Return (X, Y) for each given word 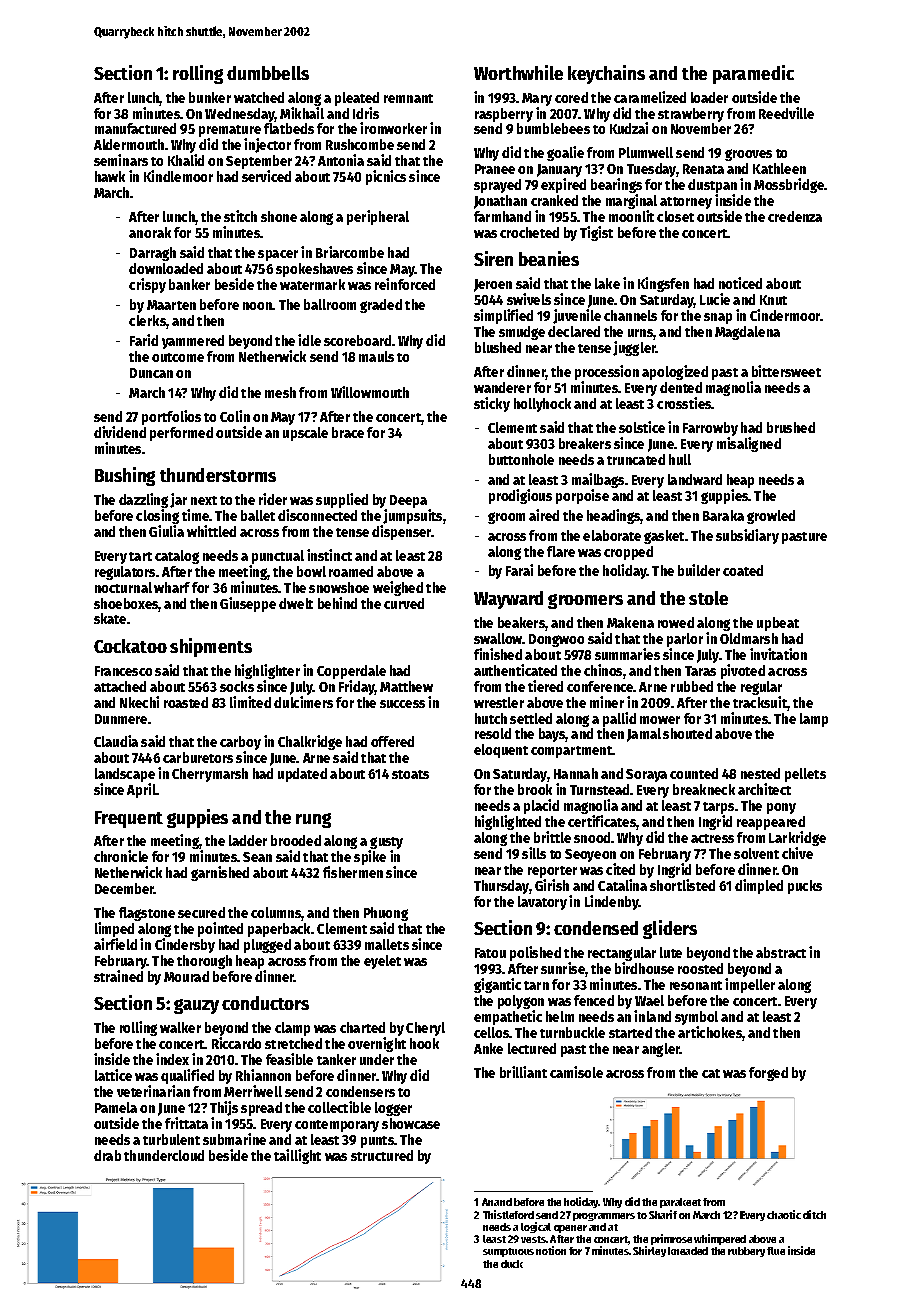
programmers (604, 1217)
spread (261, 1109)
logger (393, 1109)
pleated (357, 99)
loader (709, 97)
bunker (210, 97)
